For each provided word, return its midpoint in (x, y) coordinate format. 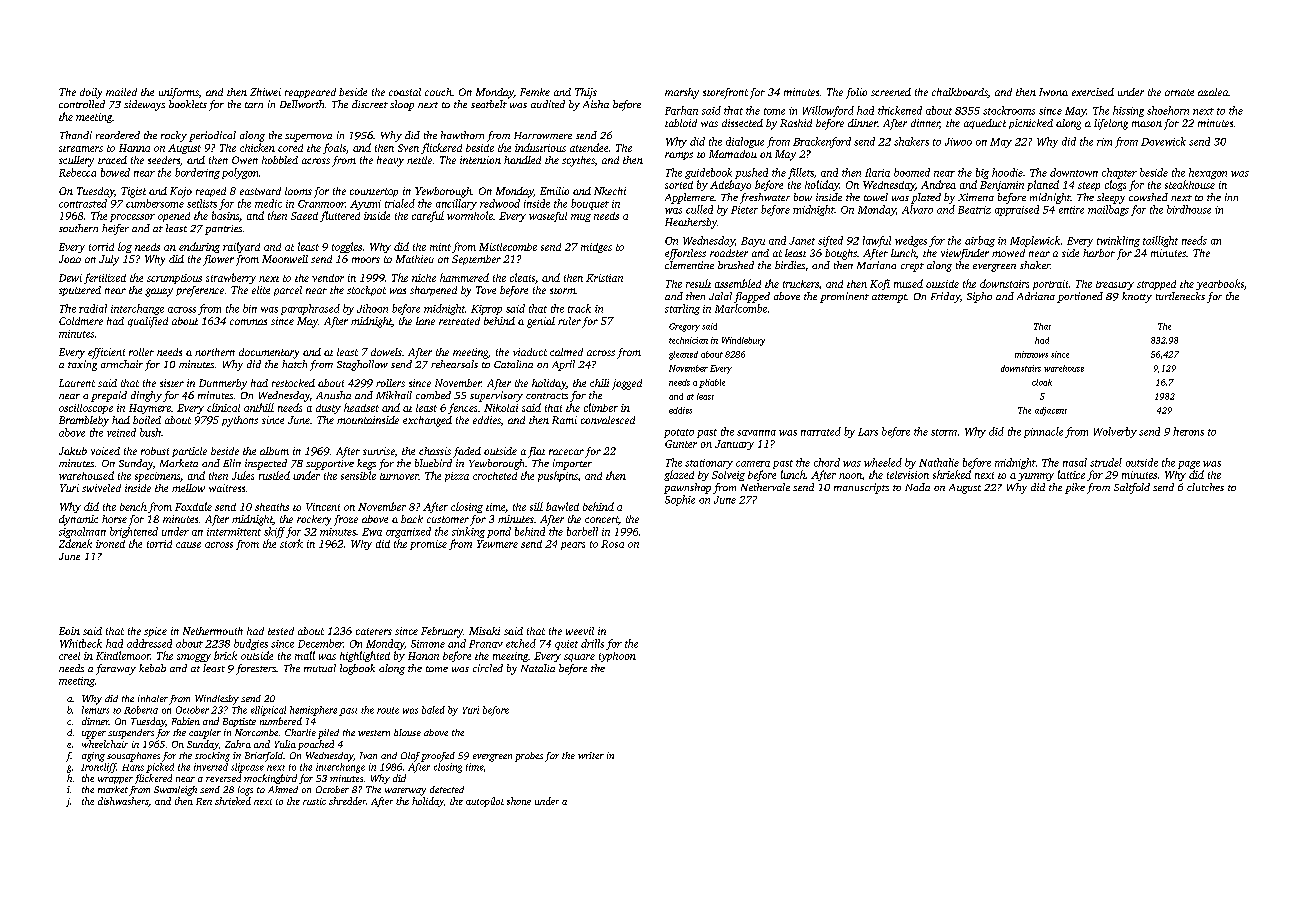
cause (188, 545)
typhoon (617, 657)
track (579, 308)
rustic (314, 801)
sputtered (80, 291)
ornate (1179, 92)
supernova (308, 138)
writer (591, 755)
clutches (1205, 487)
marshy (682, 93)
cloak (1042, 382)
